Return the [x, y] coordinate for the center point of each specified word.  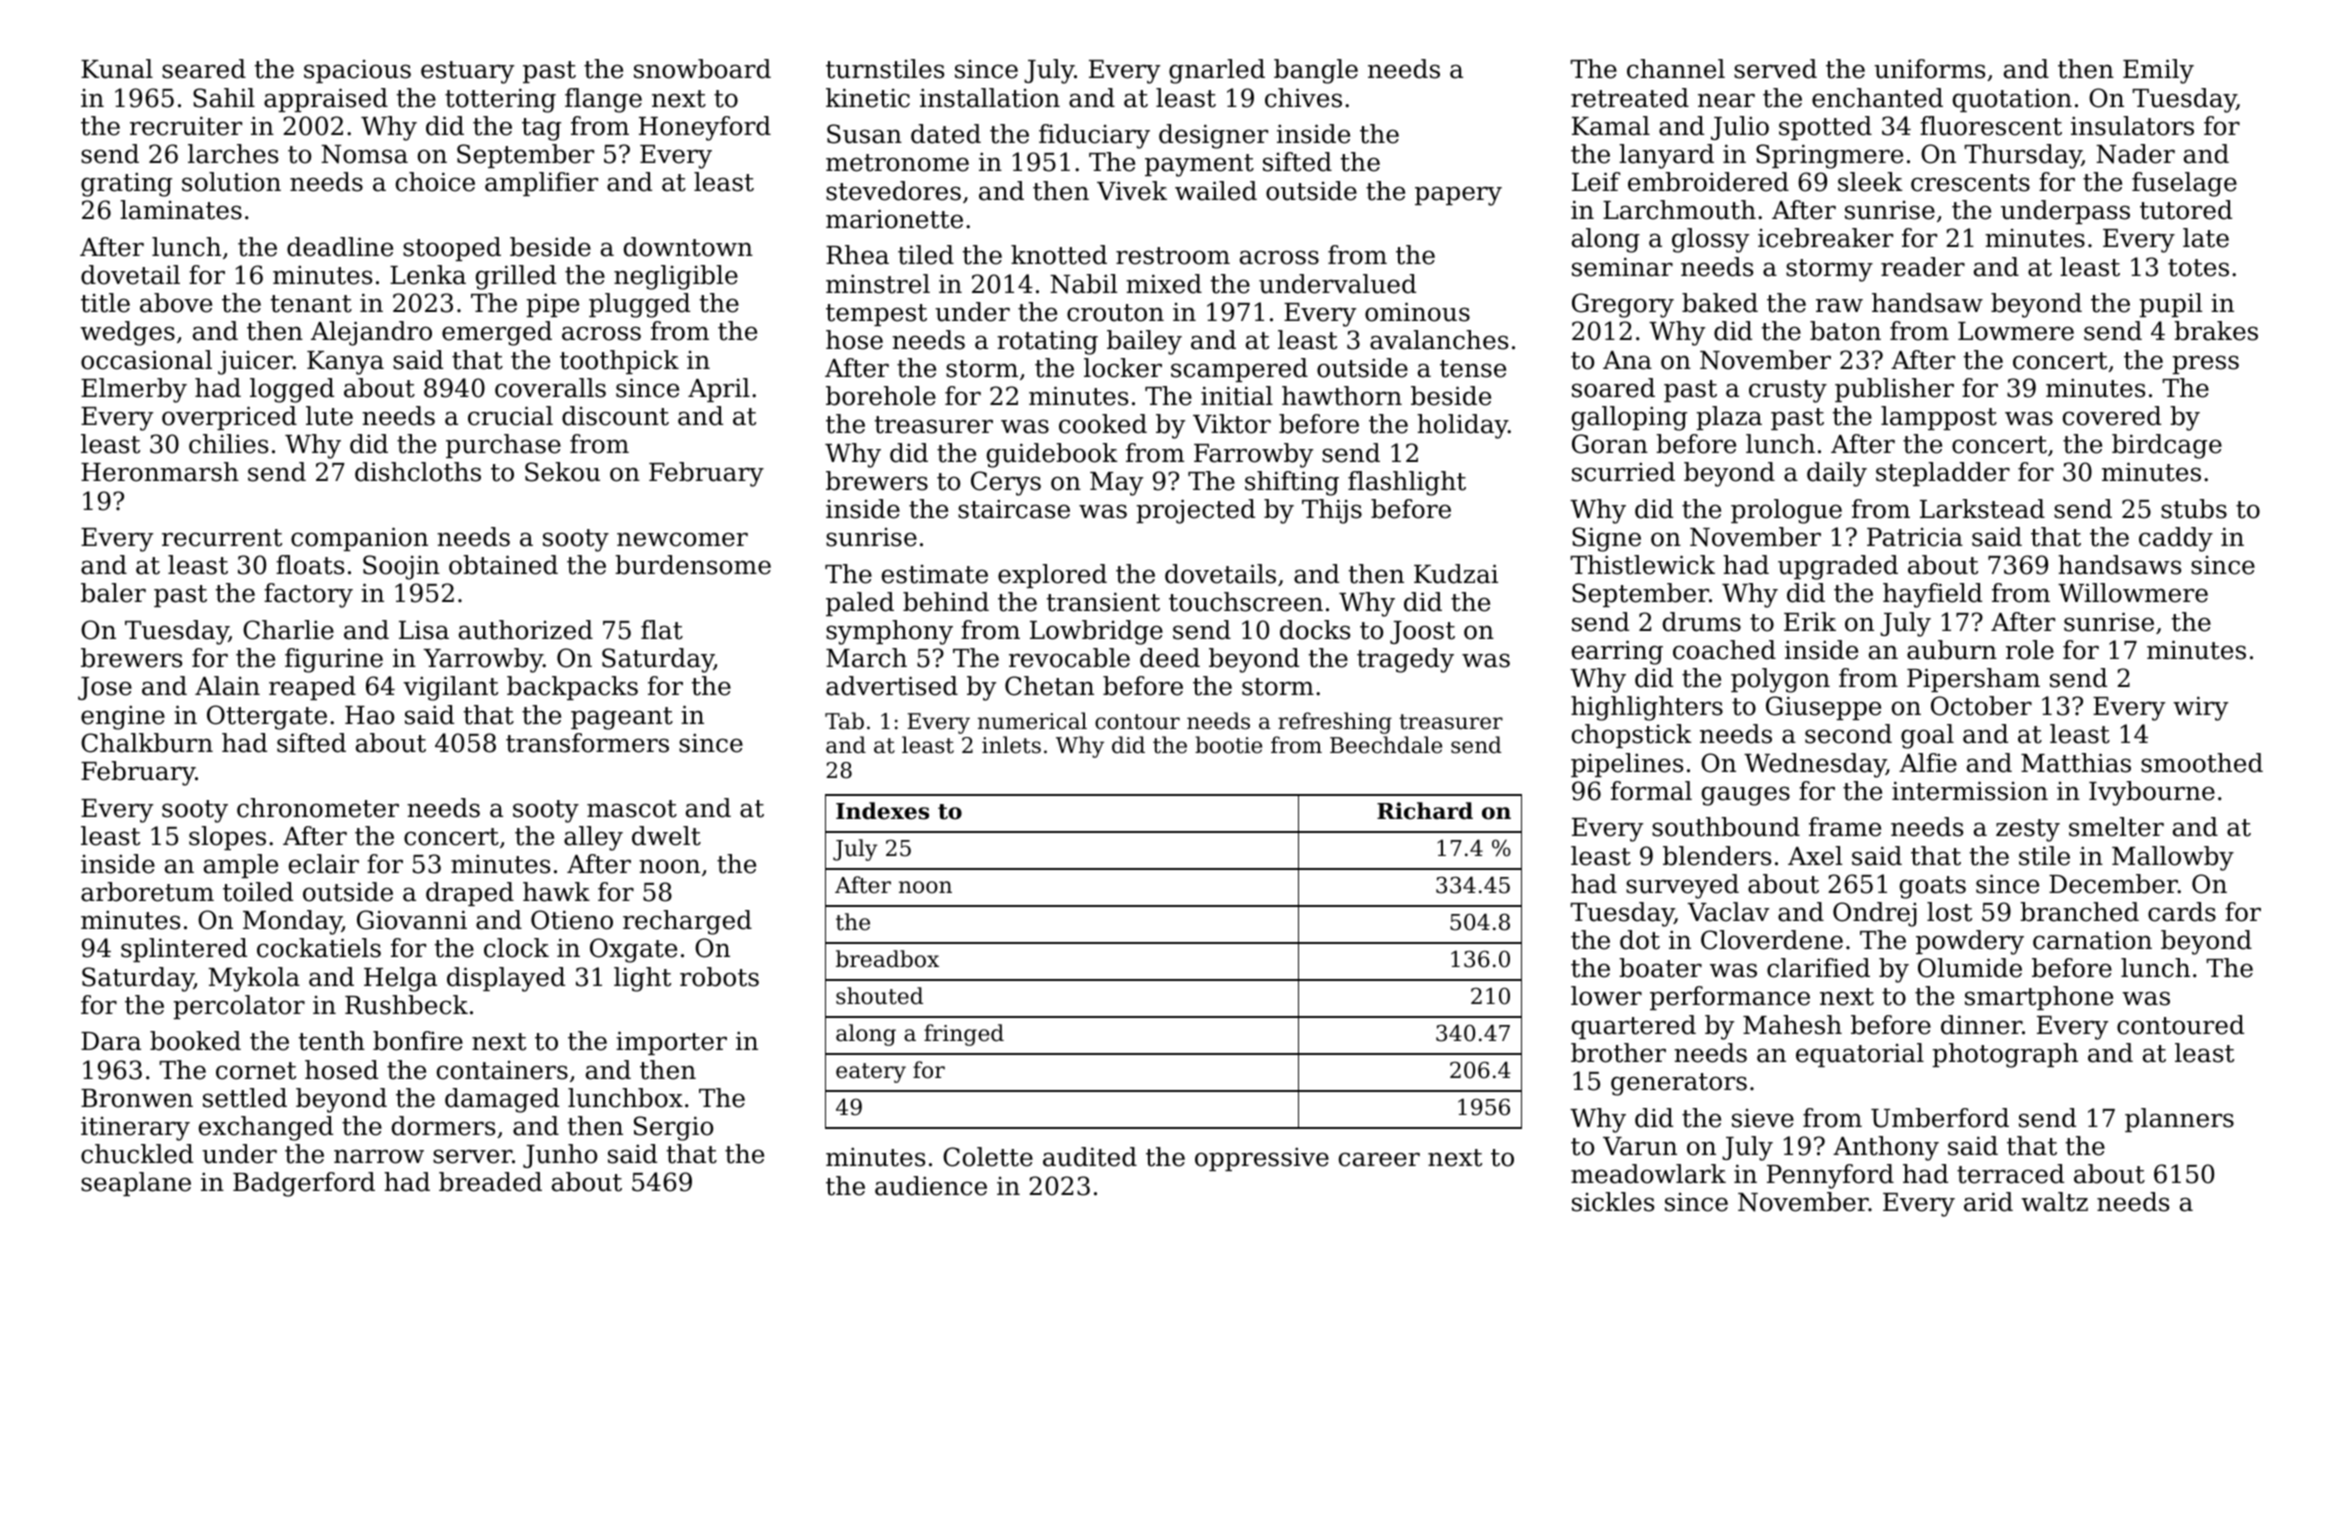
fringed [964, 1035]
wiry [2200, 708]
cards [2182, 912]
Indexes [882, 811]
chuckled [137, 1154]
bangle [1316, 71]
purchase [503, 446]
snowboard [702, 69]
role [2030, 650]
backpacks [572, 688]
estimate [935, 574]
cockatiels [319, 948]
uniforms [1929, 69]
